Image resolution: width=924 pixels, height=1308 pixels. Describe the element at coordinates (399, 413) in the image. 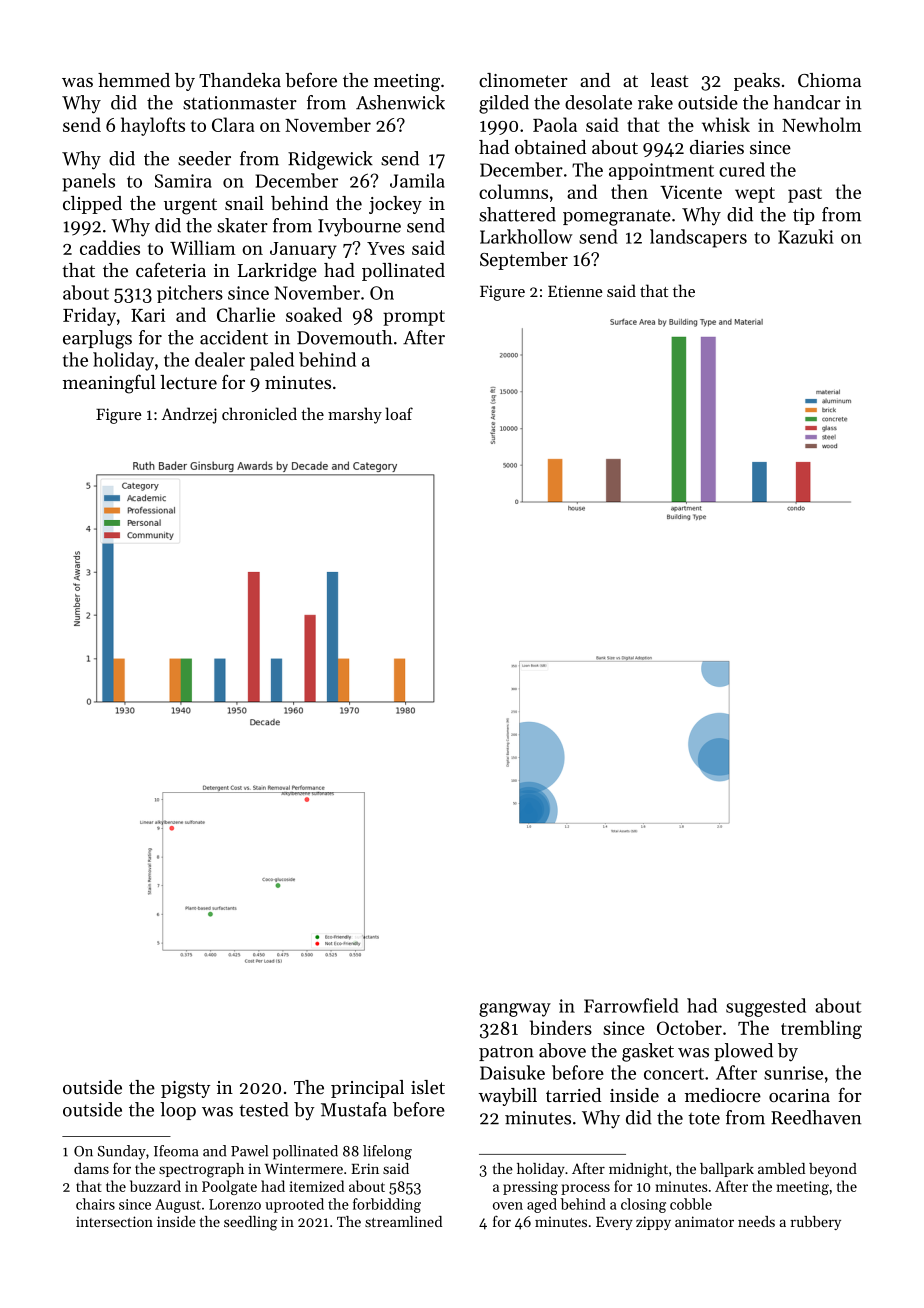

I see `loaf` at that location.
